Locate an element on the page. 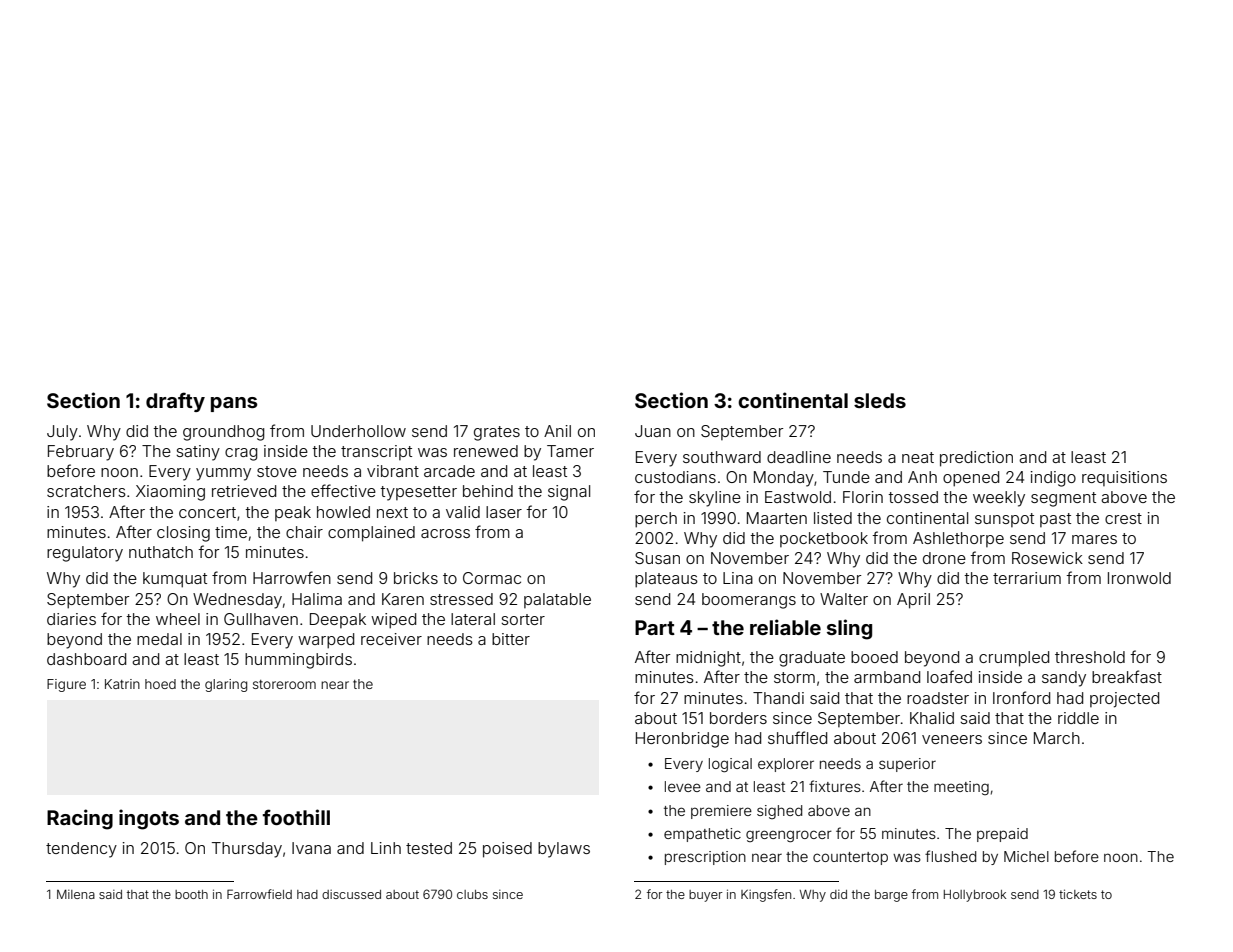 This page has height=952, width=1233. Wednesday is located at coordinates (237, 601).
